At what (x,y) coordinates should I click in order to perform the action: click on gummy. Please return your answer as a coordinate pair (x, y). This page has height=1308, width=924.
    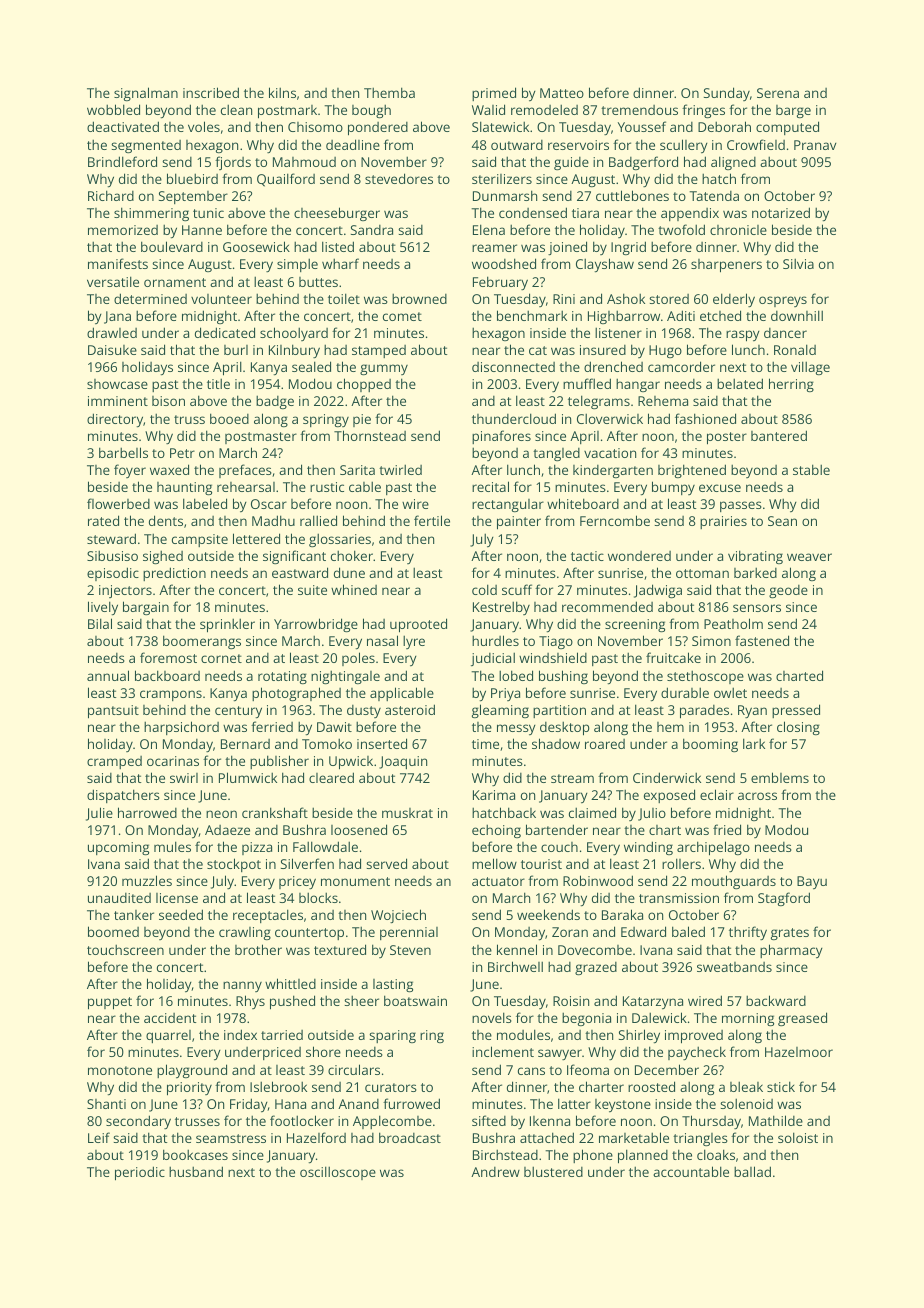
    Looking at the image, I should click on (384, 369).
